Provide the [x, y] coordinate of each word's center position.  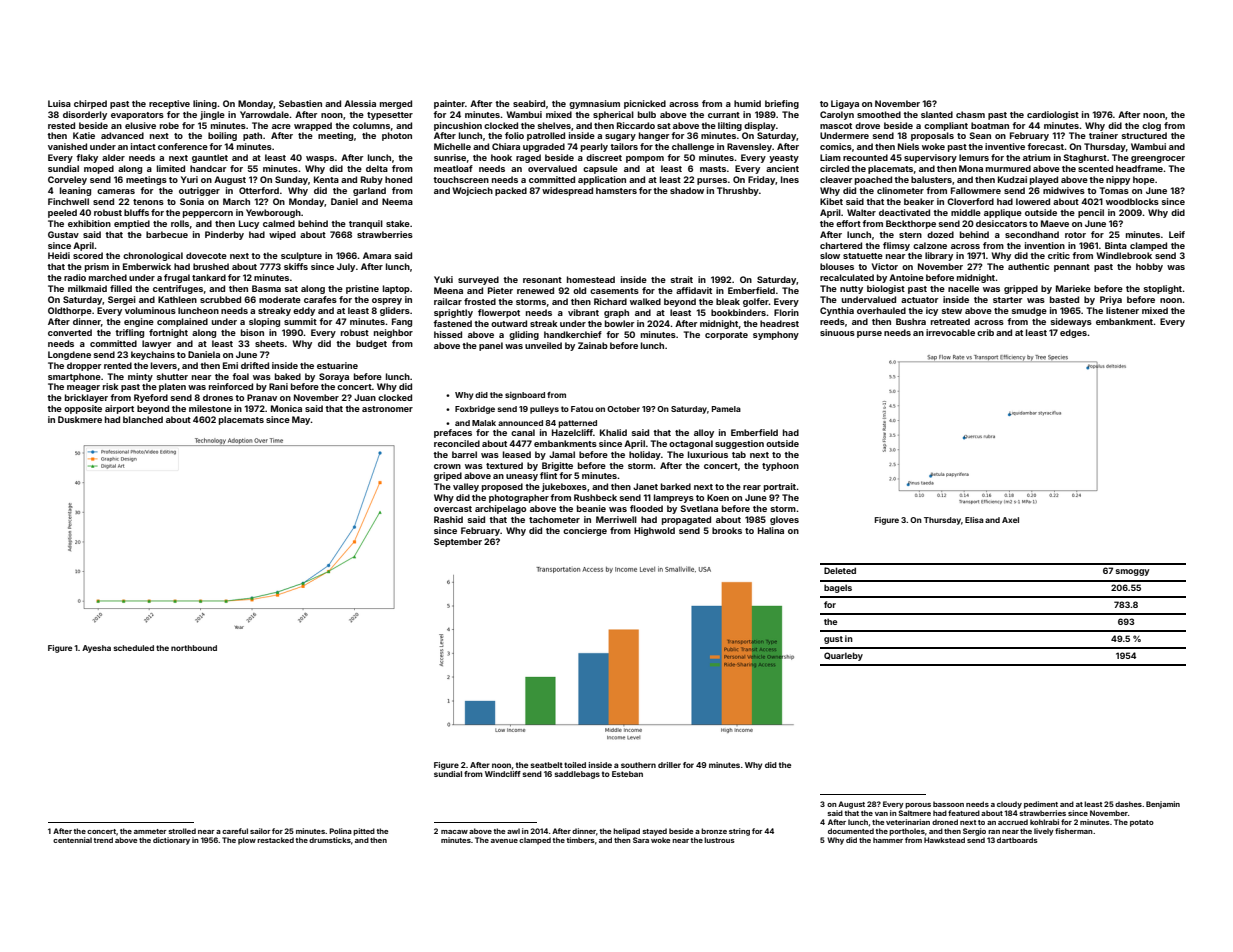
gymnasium [594, 104]
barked [676, 486]
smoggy [1132, 572]
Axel [1010, 520]
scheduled [134, 648]
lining [205, 104]
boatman [990, 125]
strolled [182, 831]
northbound [194, 648]
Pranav [262, 397]
